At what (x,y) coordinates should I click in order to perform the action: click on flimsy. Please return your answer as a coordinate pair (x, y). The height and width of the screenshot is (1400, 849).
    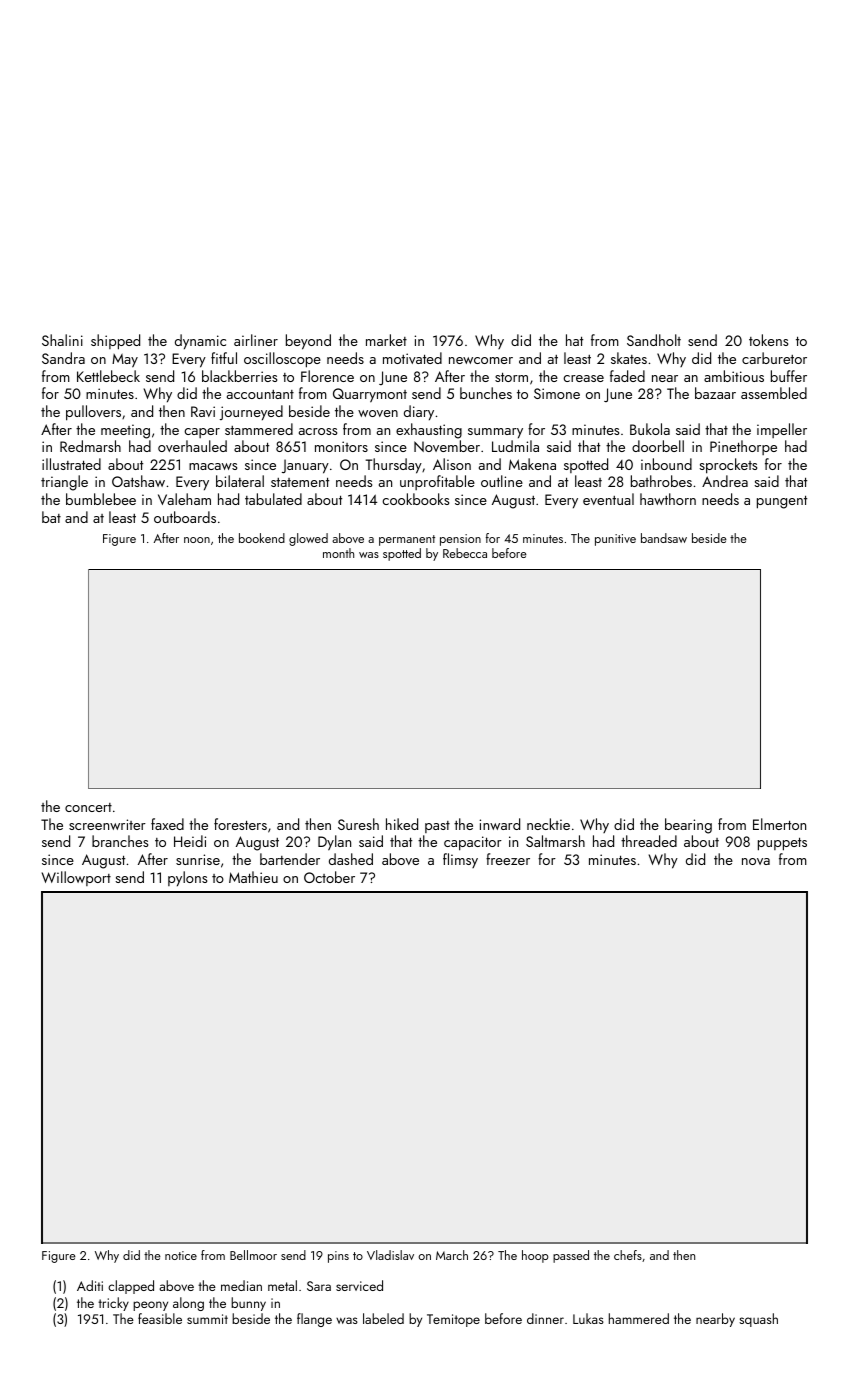
    Looking at the image, I should click on (460, 860).
